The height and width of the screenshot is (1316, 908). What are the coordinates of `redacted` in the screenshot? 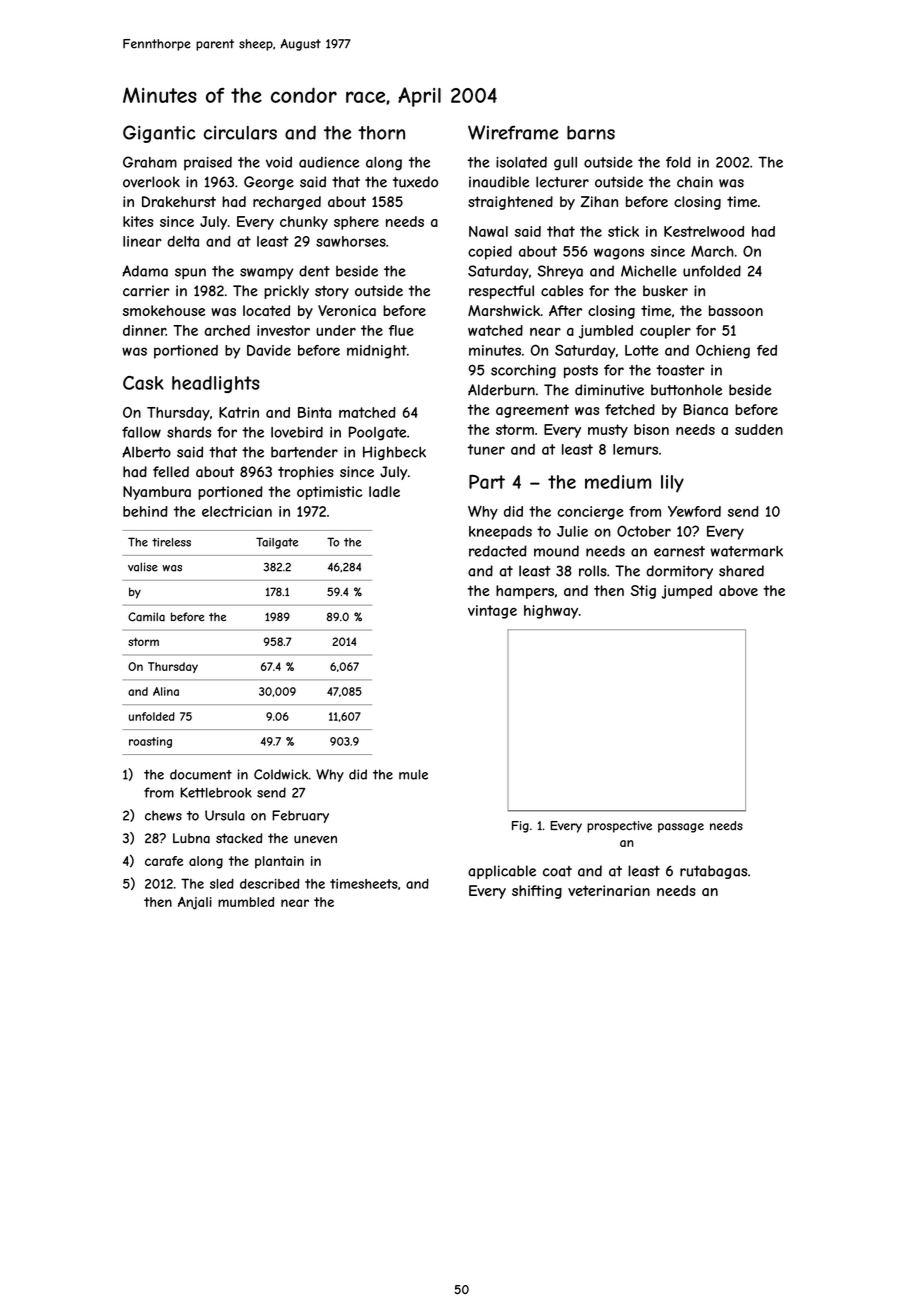 It's located at (498, 551).
